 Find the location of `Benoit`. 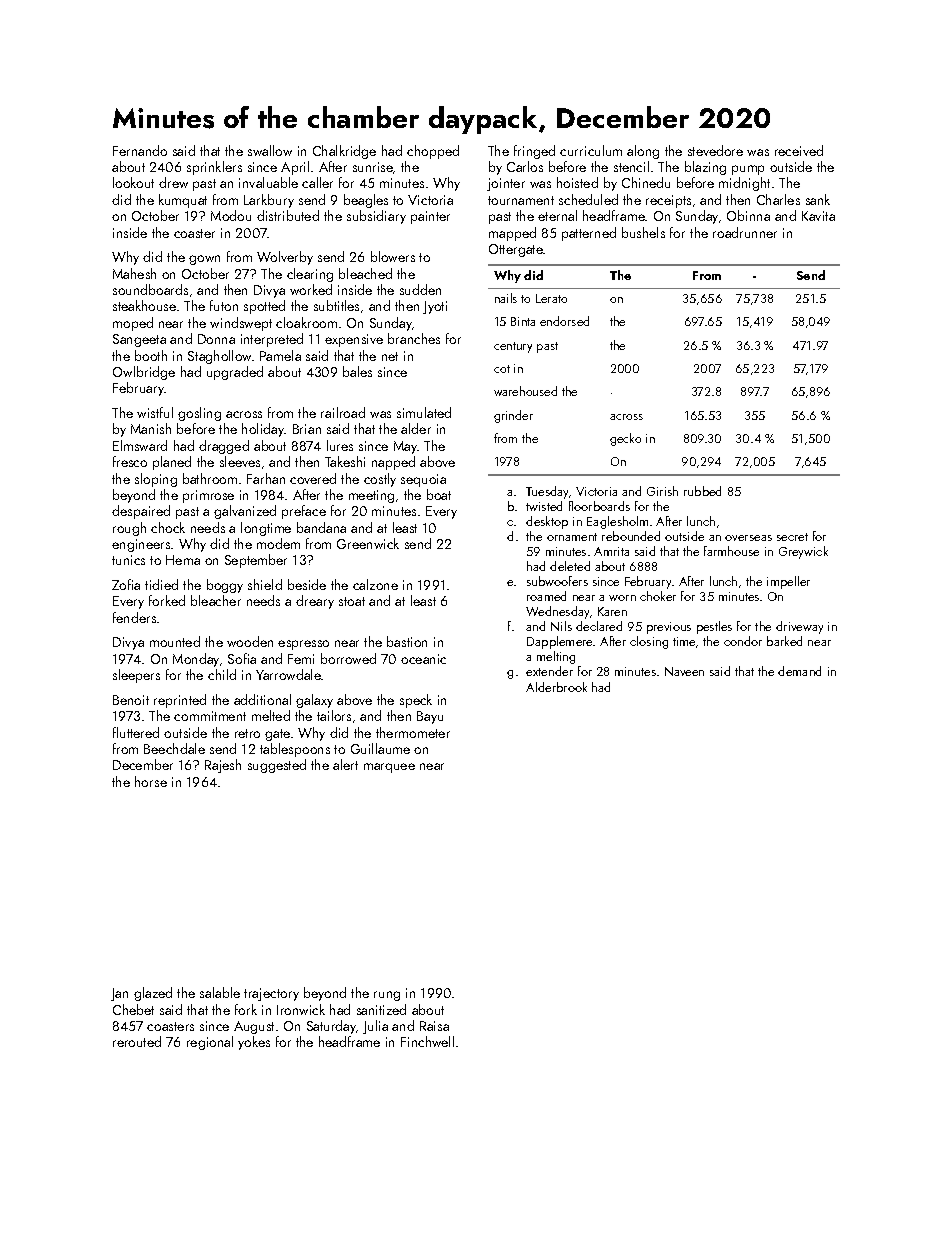

Benoit is located at coordinates (131, 700).
